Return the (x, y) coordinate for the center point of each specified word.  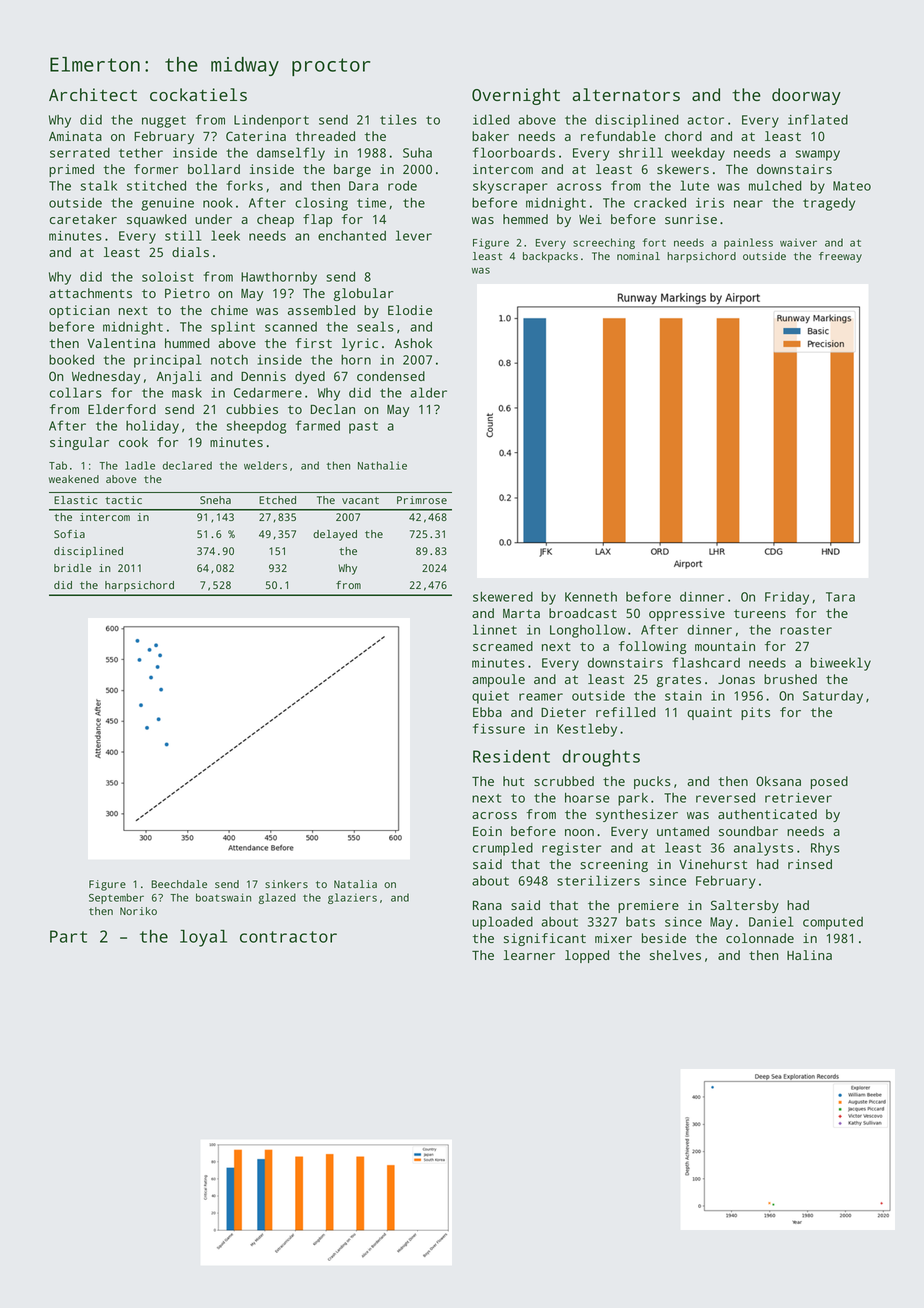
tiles (398, 119)
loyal (203, 938)
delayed (335, 535)
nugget (164, 122)
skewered (503, 597)
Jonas (736, 679)
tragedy (829, 204)
